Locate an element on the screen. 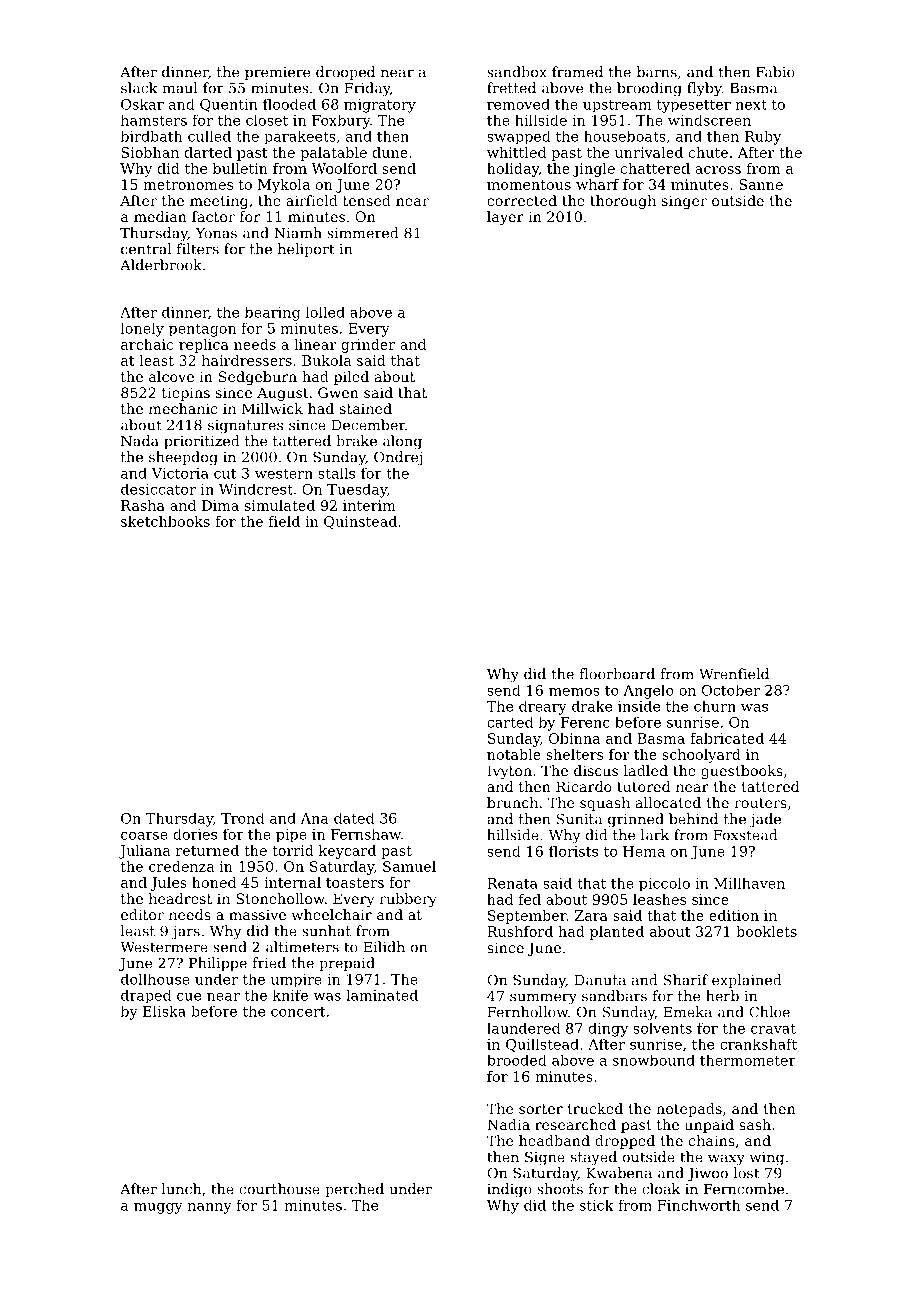  darted is located at coordinates (208, 152).
